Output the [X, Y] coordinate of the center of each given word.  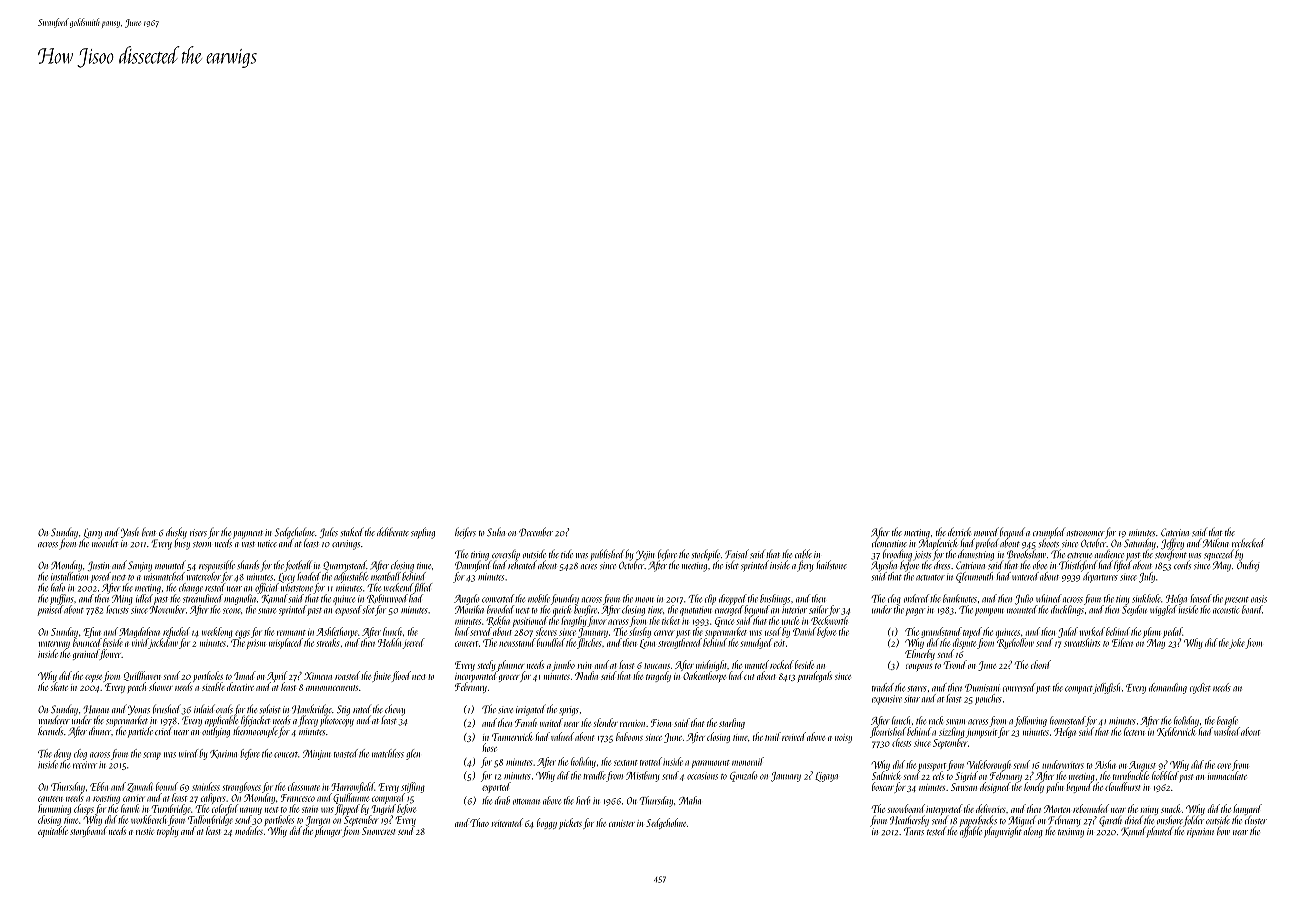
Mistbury [642, 776]
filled [422, 588]
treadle [594, 775]
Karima [223, 754]
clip [710, 599]
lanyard [1247, 809]
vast [248, 544]
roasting [106, 800]
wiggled [1163, 610]
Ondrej [1248, 566]
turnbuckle [1131, 775]
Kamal [275, 599]
